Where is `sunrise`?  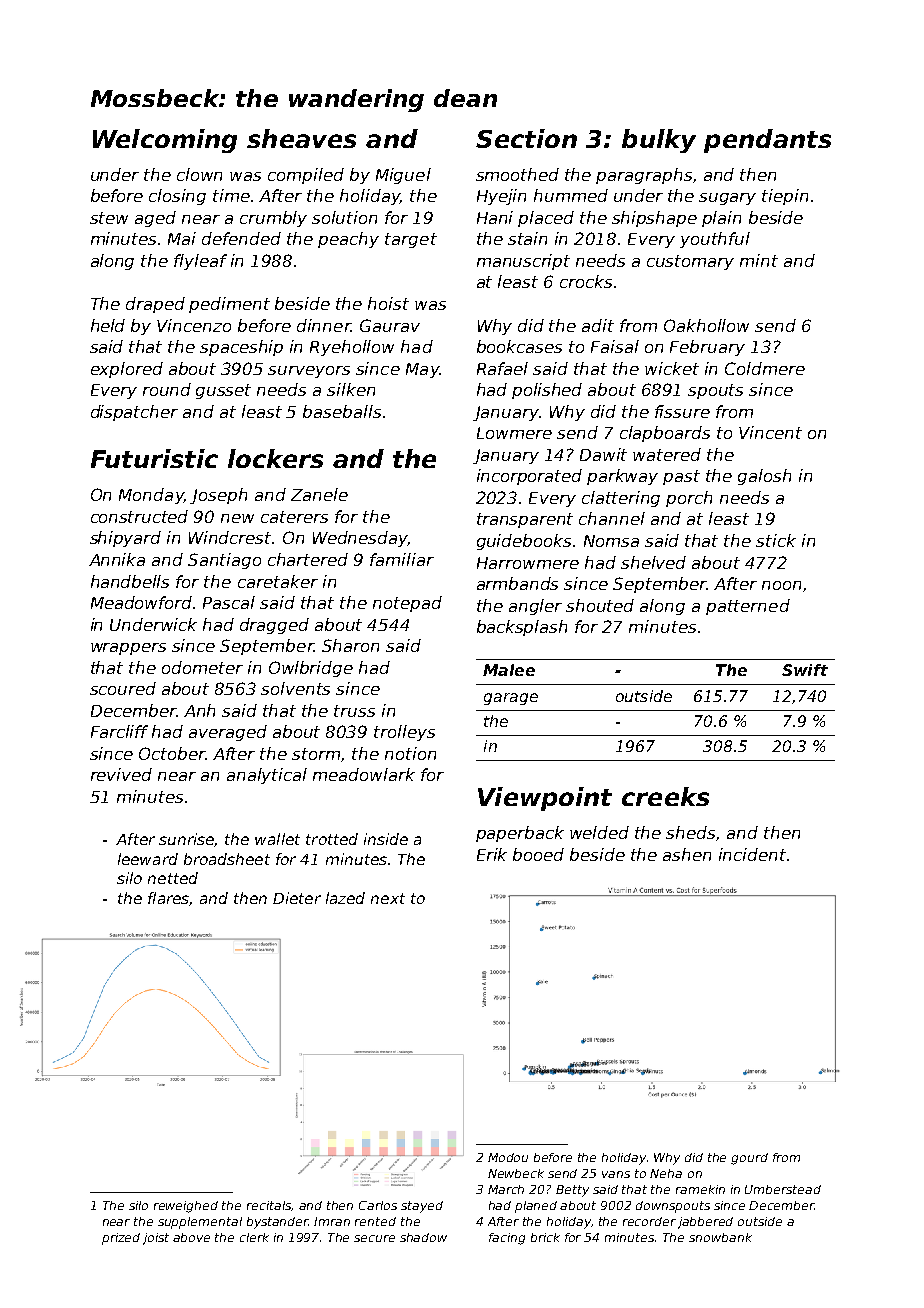 sunrise is located at coordinates (186, 839).
